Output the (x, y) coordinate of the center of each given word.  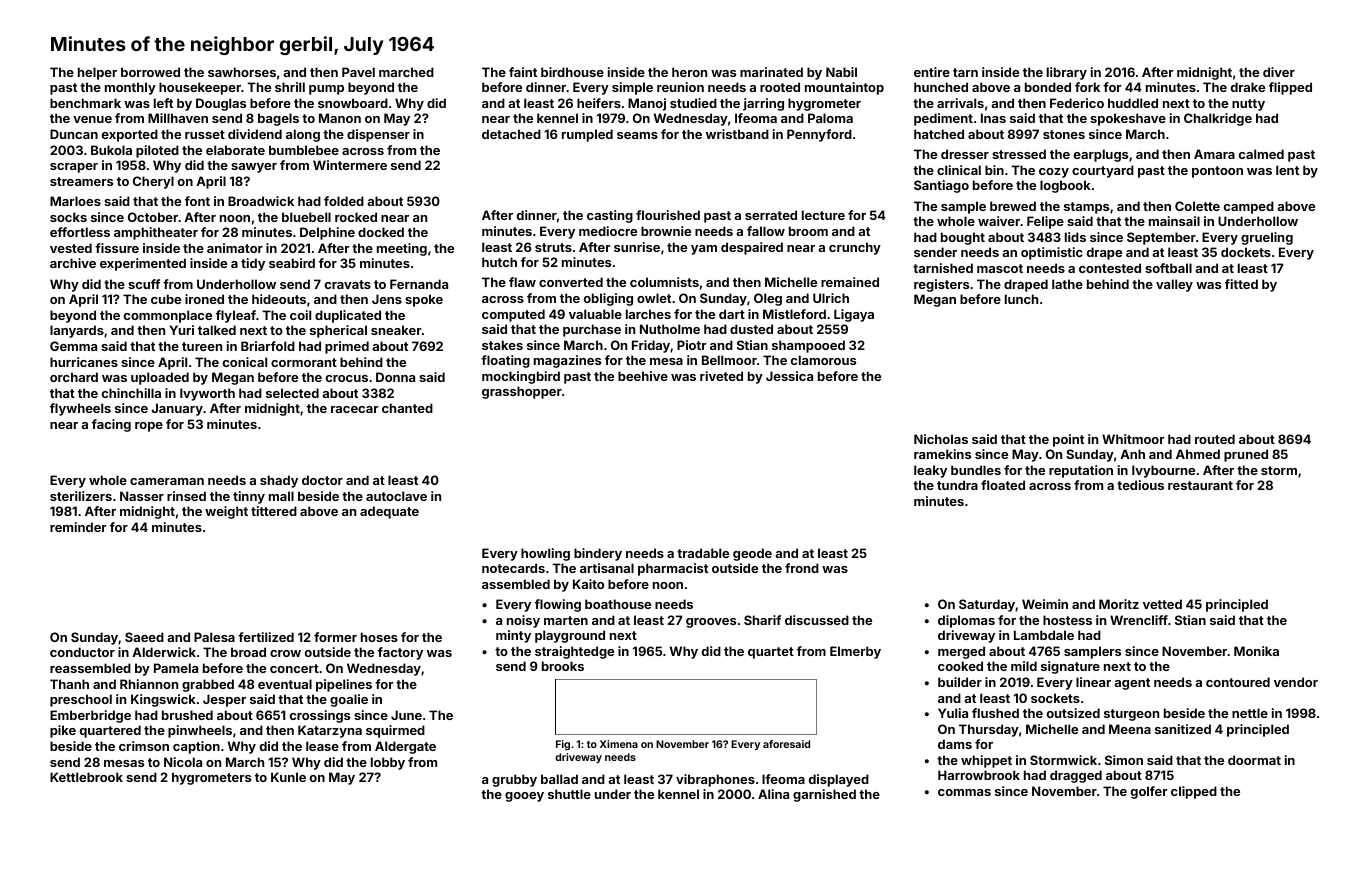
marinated (771, 72)
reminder (78, 527)
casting (610, 216)
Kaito (588, 584)
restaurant (1200, 485)
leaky (930, 471)
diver (1279, 72)
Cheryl (153, 182)
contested (1110, 268)
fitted (1241, 284)
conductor (82, 652)
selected (292, 393)
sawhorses (242, 72)
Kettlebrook (86, 777)
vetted (1162, 604)
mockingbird (521, 377)
